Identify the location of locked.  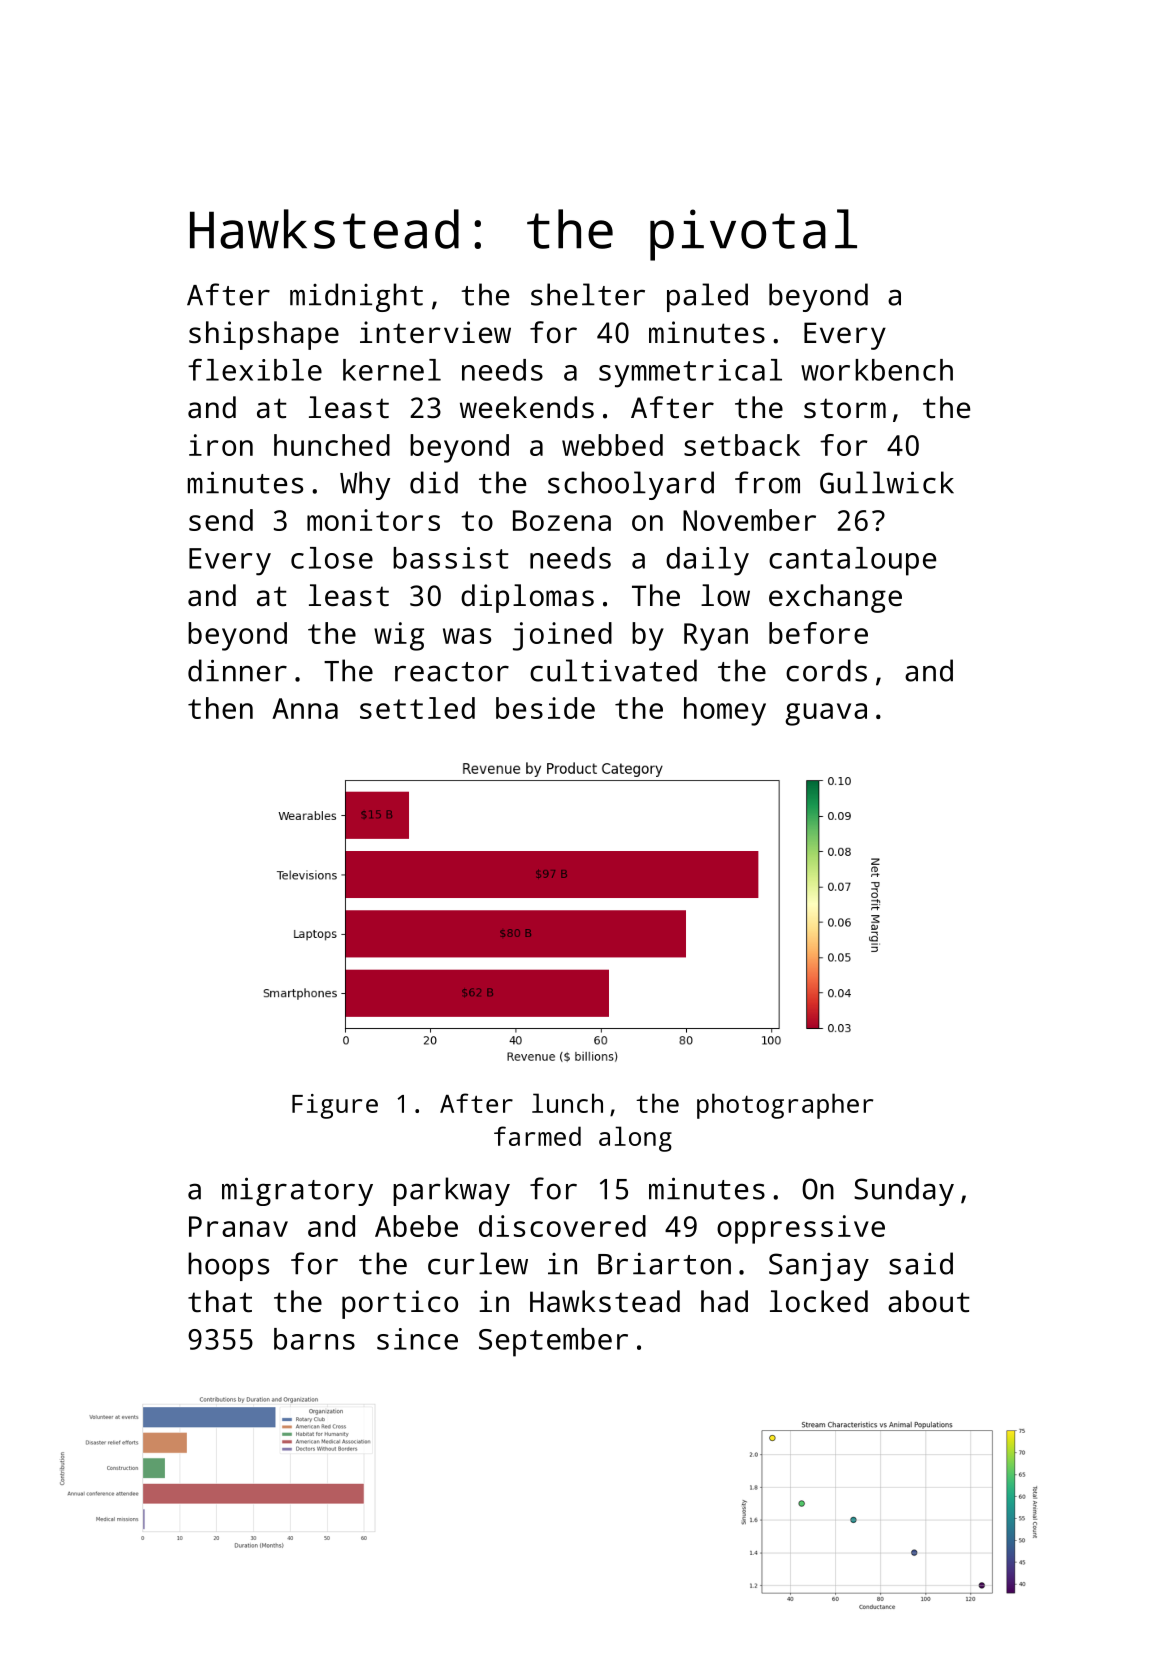
(819, 1301).
